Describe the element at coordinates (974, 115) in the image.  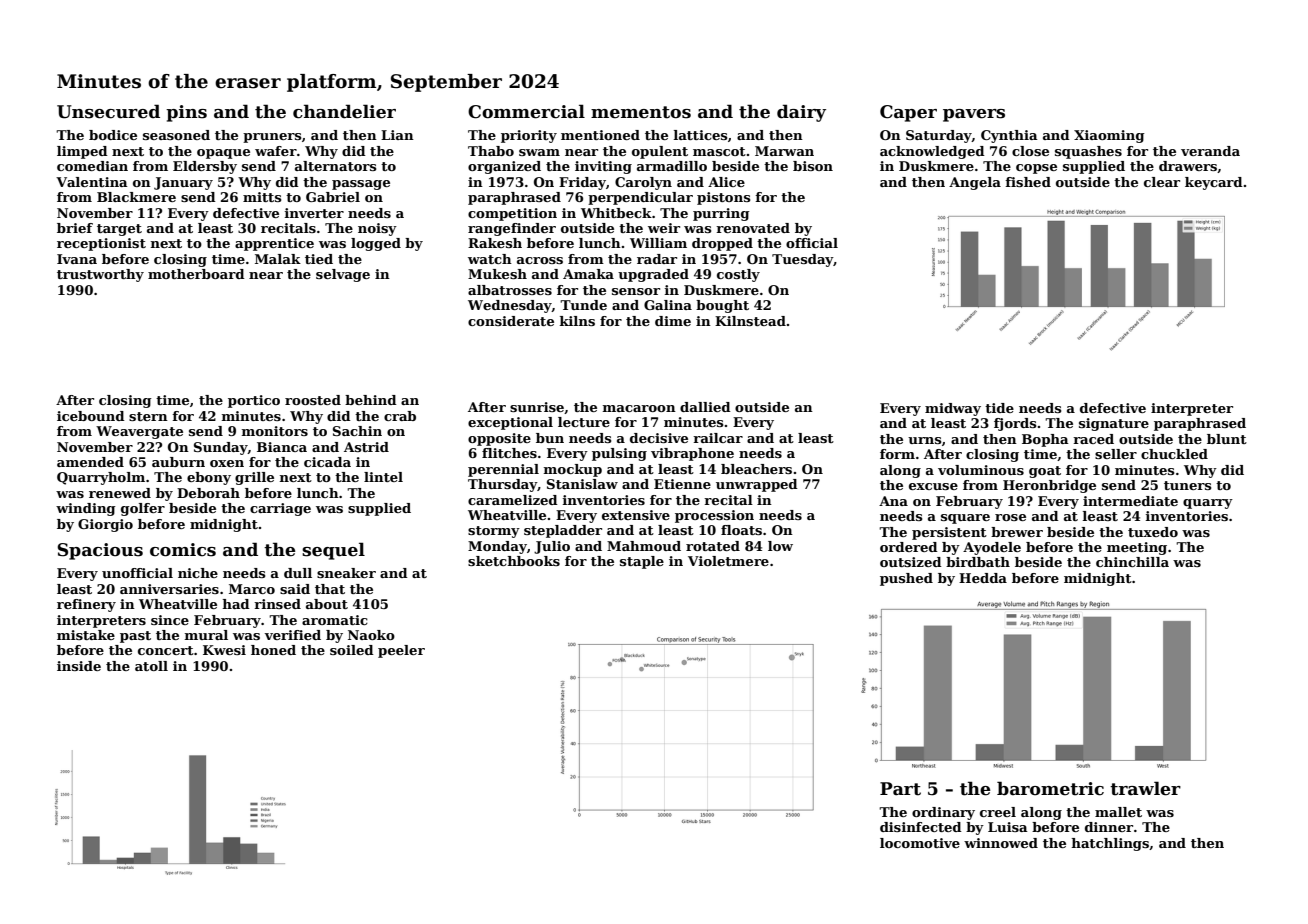
I see `pavers` at that location.
